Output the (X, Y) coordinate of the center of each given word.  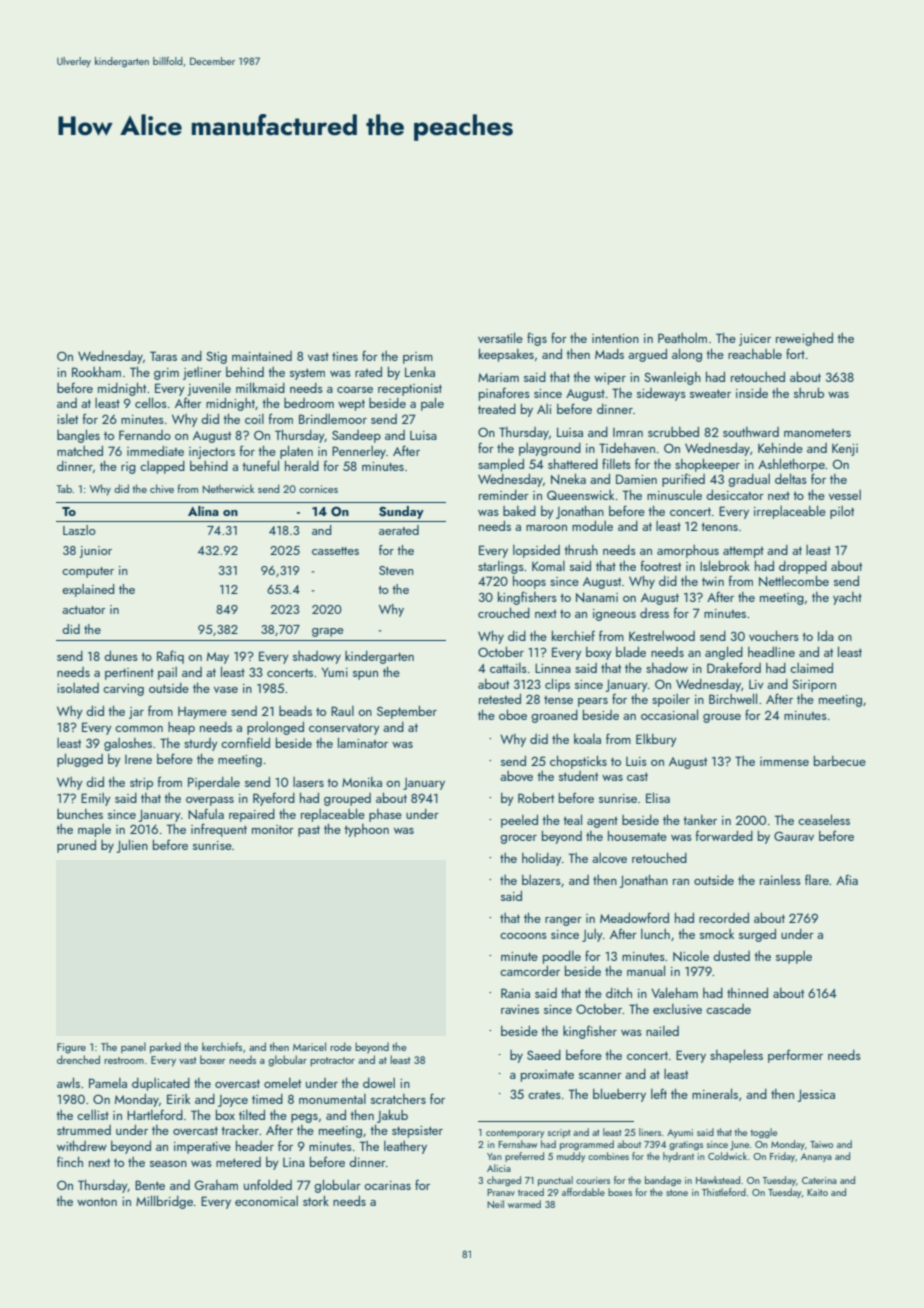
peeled (519, 821)
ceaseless (824, 819)
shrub (809, 393)
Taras (163, 356)
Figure (71, 1048)
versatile (500, 337)
